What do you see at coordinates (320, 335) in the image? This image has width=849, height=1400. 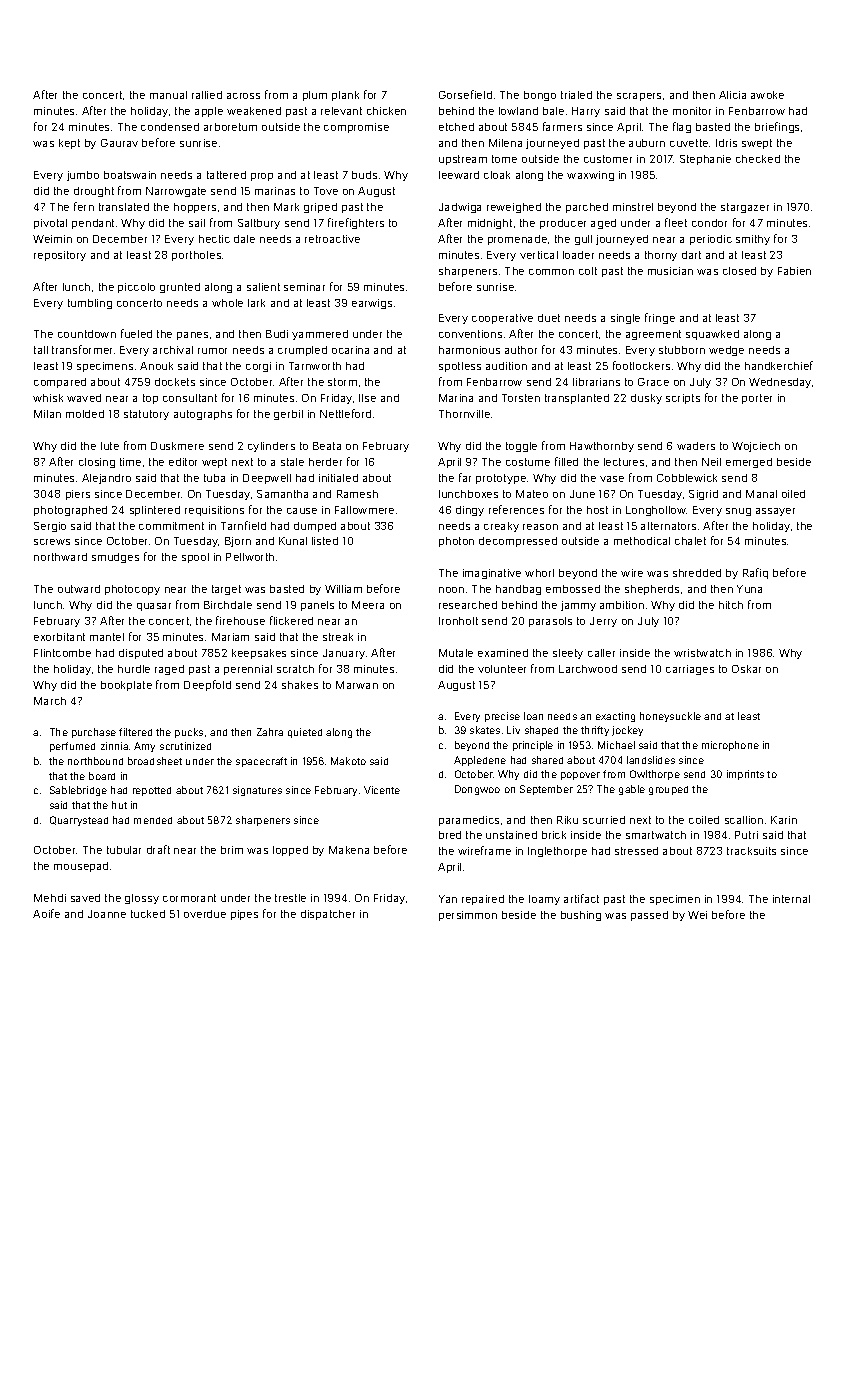 I see `yammered` at bounding box center [320, 335].
